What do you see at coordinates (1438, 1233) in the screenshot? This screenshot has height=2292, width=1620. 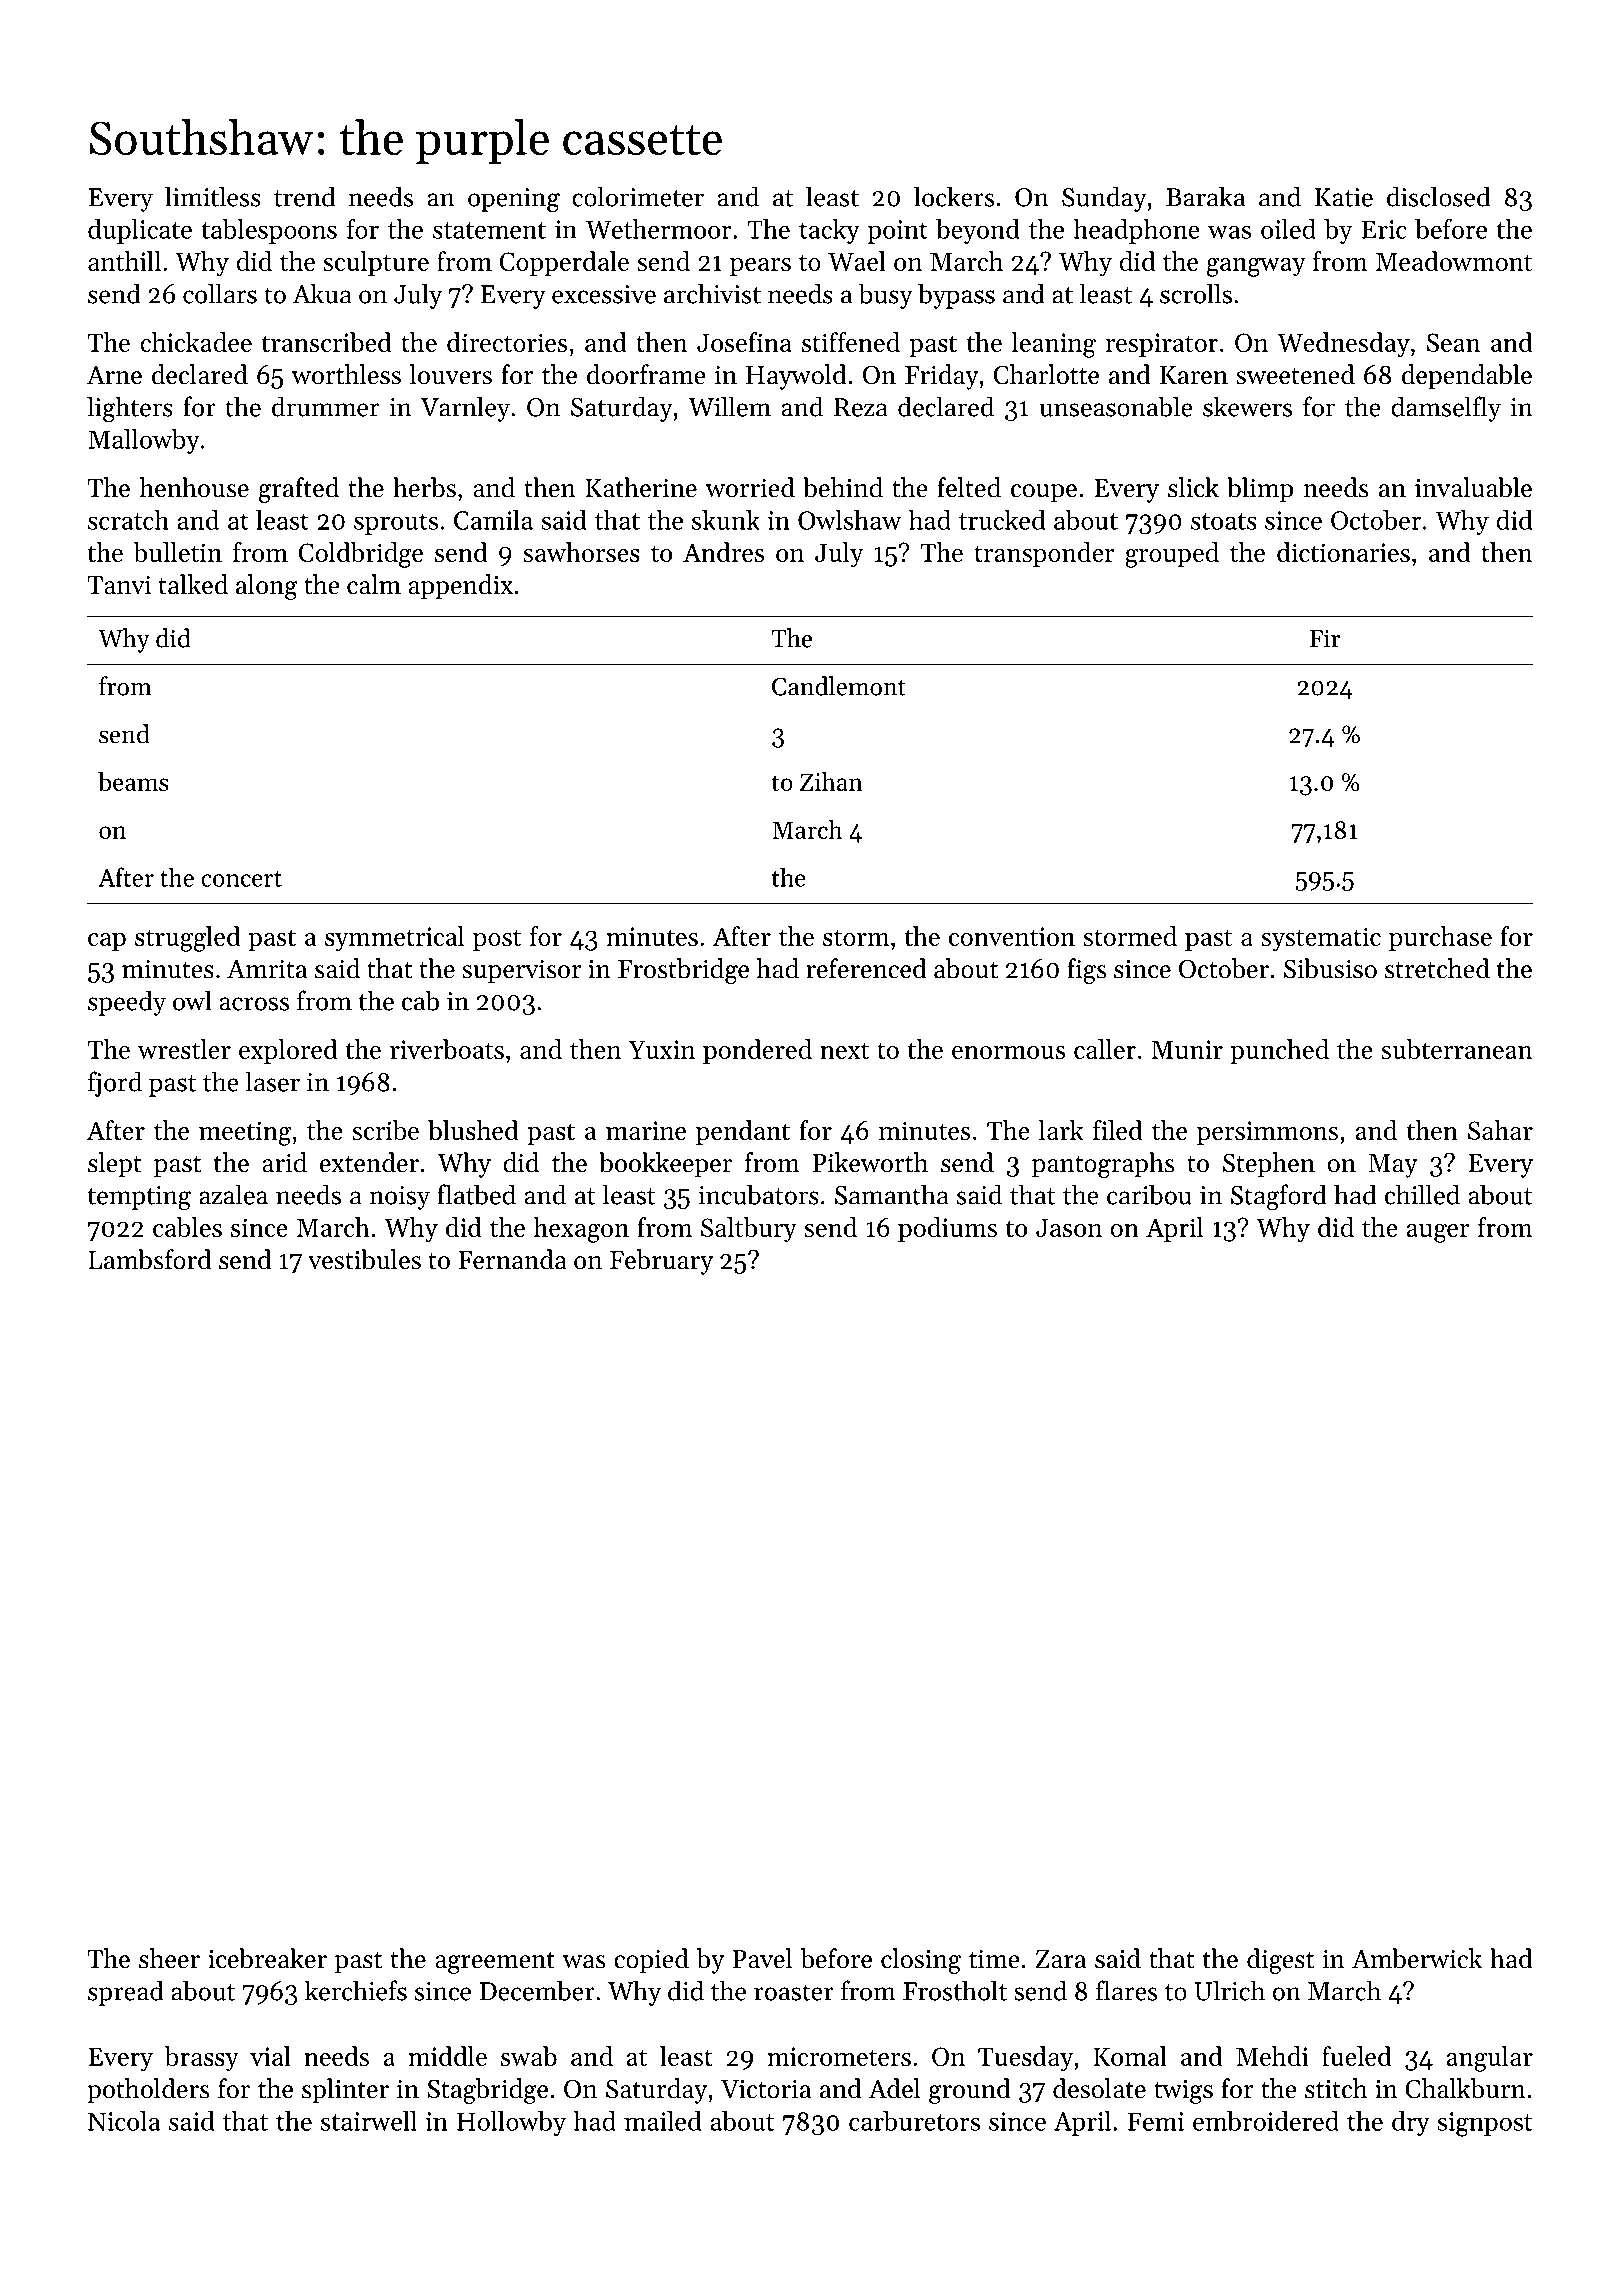 I see `auger` at bounding box center [1438, 1233].
